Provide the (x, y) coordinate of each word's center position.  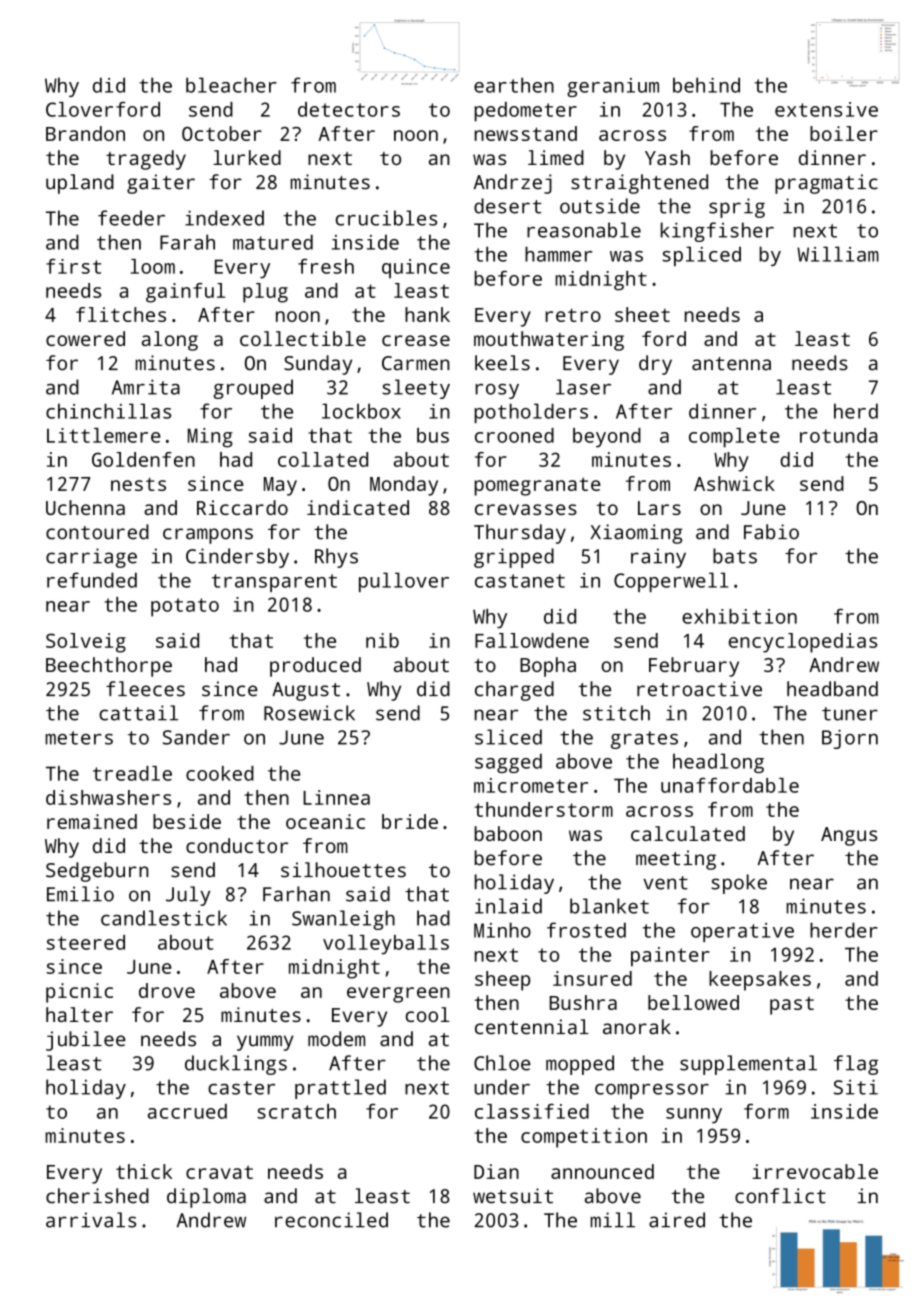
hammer (559, 254)
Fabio (771, 532)
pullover (404, 582)
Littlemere (104, 435)
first (73, 266)
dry (655, 365)
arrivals (91, 1220)
